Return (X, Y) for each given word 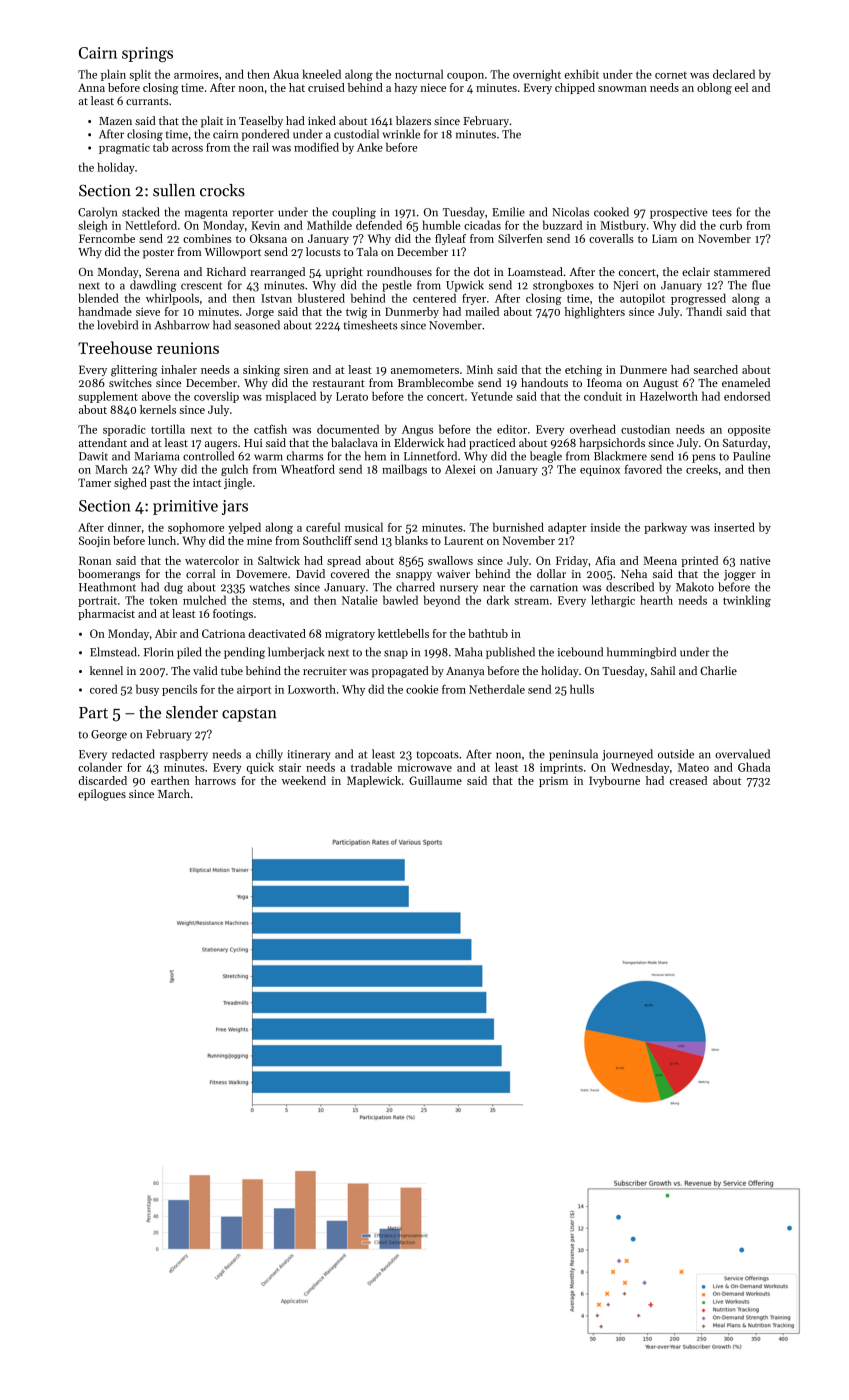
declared (734, 74)
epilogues (102, 795)
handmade (105, 311)
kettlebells (403, 633)
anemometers (425, 370)
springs (147, 54)
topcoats (438, 756)
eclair (696, 271)
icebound (580, 652)
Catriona (223, 633)
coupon (465, 77)
